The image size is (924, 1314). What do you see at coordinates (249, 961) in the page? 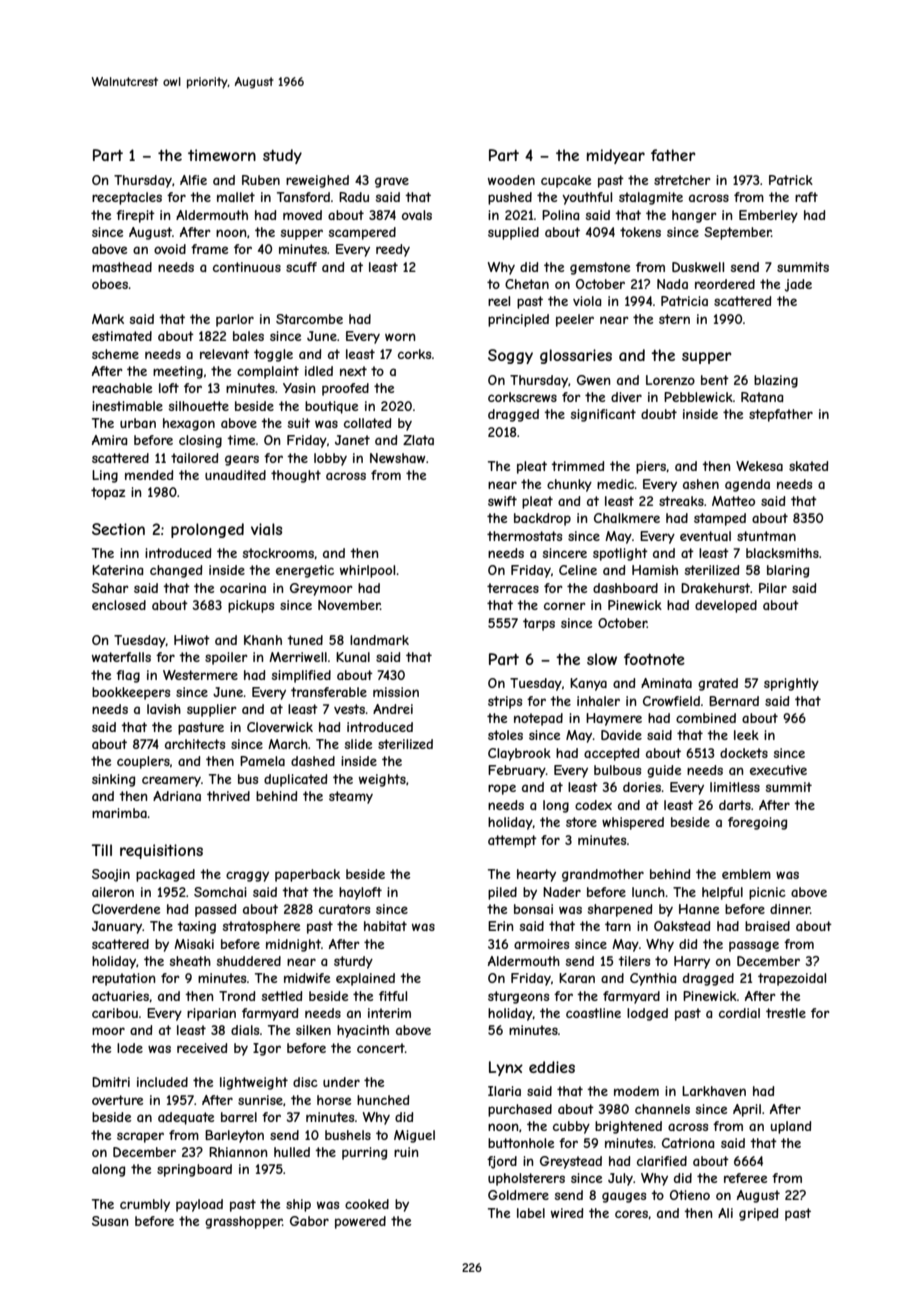
I see `shuddered` at bounding box center [249, 961].
